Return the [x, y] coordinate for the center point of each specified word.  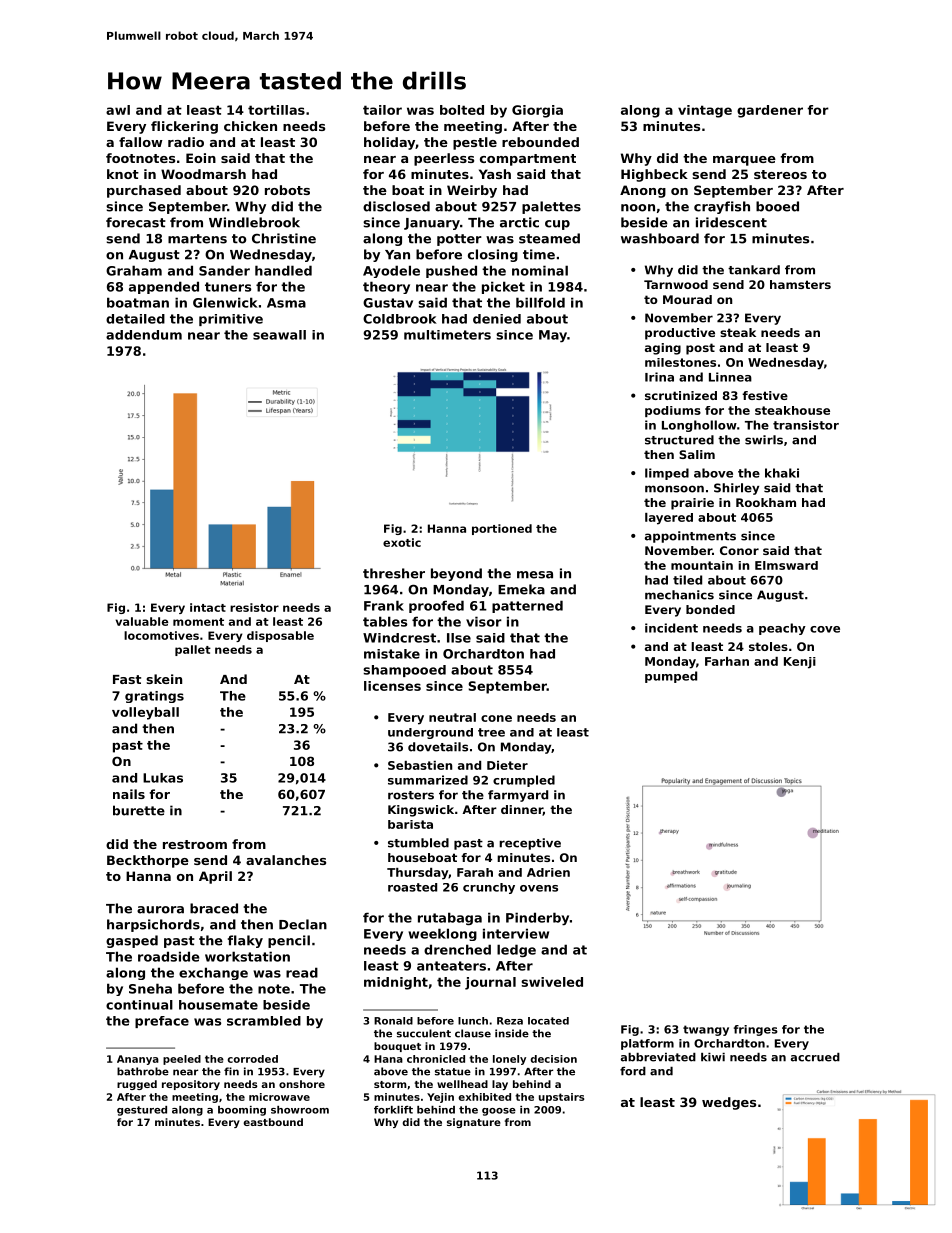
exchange [213, 973]
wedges [729, 1103]
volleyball [145, 713]
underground [430, 733]
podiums [673, 411]
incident [671, 628]
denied [497, 319]
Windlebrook [254, 222]
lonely [509, 1060]
